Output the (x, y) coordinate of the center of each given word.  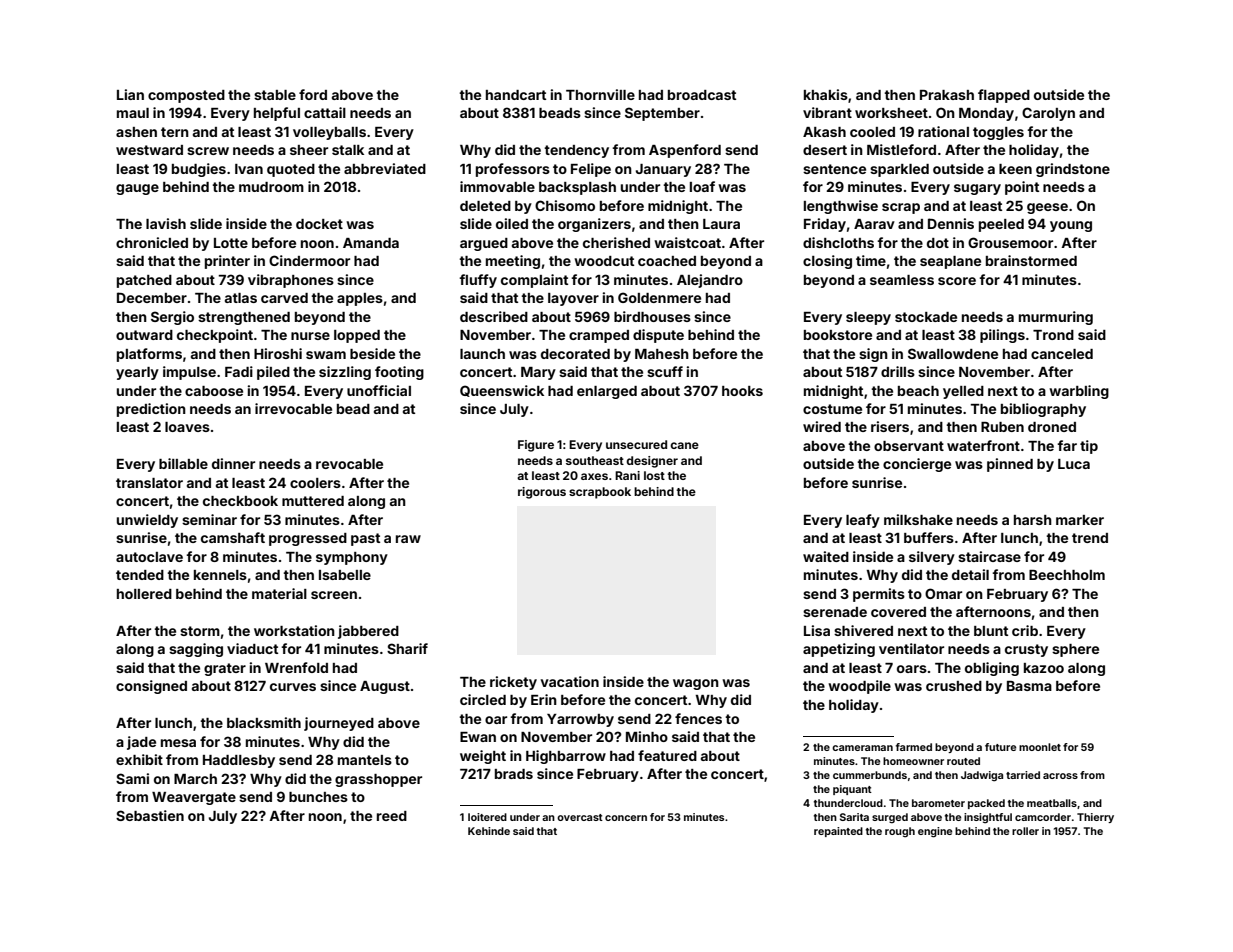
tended (140, 575)
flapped (1004, 96)
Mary (538, 373)
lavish (166, 223)
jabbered (368, 632)
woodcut (604, 261)
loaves (187, 427)
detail (970, 574)
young (1071, 226)
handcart (516, 95)
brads (514, 774)
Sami (132, 778)
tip (1089, 447)
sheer (309, 150)
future (1000, 747)
